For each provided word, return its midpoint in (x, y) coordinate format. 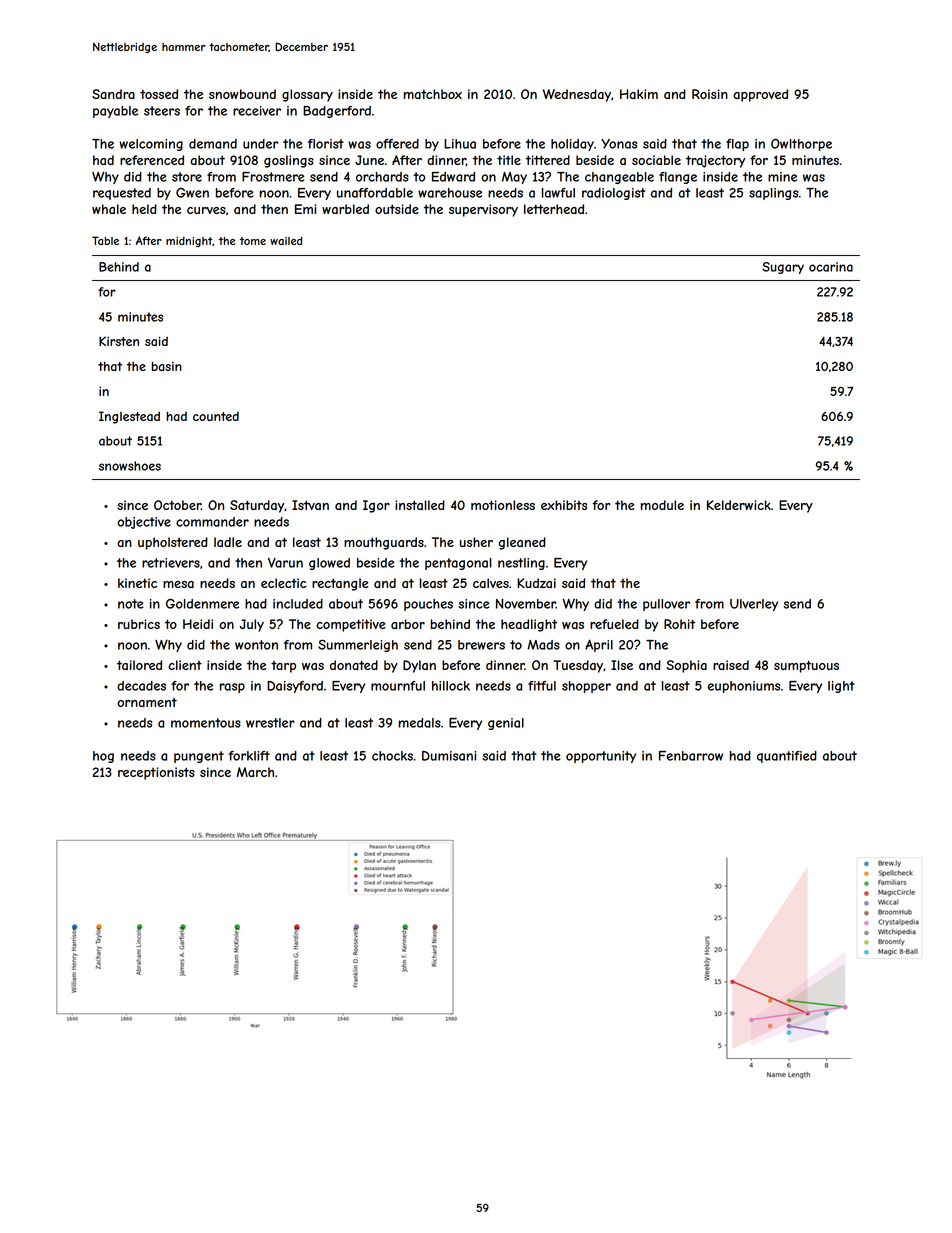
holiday (572, 145)
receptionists (156, 773)
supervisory (483, 210)
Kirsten (119, 341)
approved (760, 95)
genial (506, 724)
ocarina (831, 267)
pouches (428, 605)
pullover (666, 605)
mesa (178, 584)
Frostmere (273, 177)
